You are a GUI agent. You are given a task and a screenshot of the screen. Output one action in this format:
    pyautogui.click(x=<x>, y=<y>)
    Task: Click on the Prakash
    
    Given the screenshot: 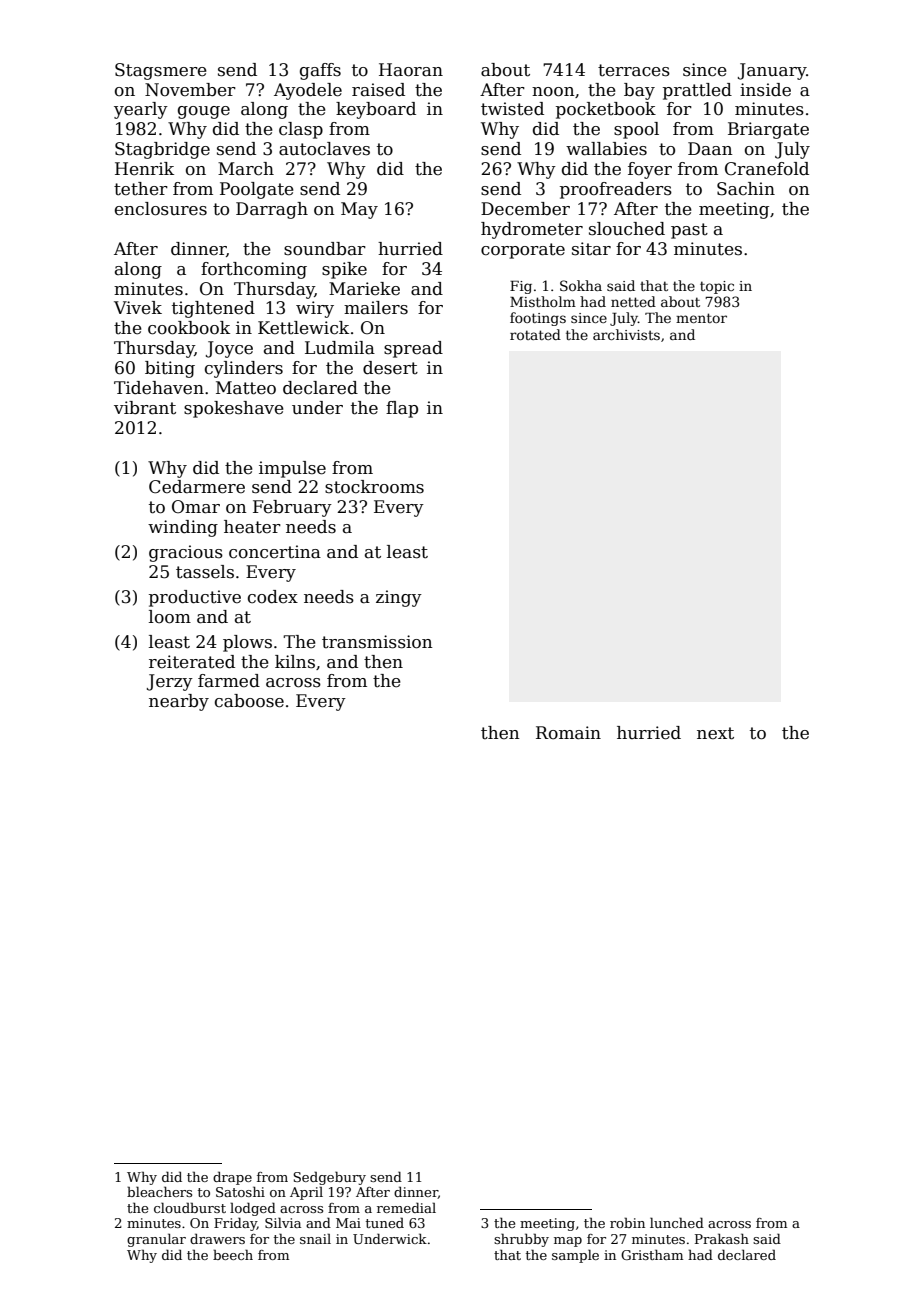 What is the action you would take?
    pyautogui.click(x=722, y=1238)
